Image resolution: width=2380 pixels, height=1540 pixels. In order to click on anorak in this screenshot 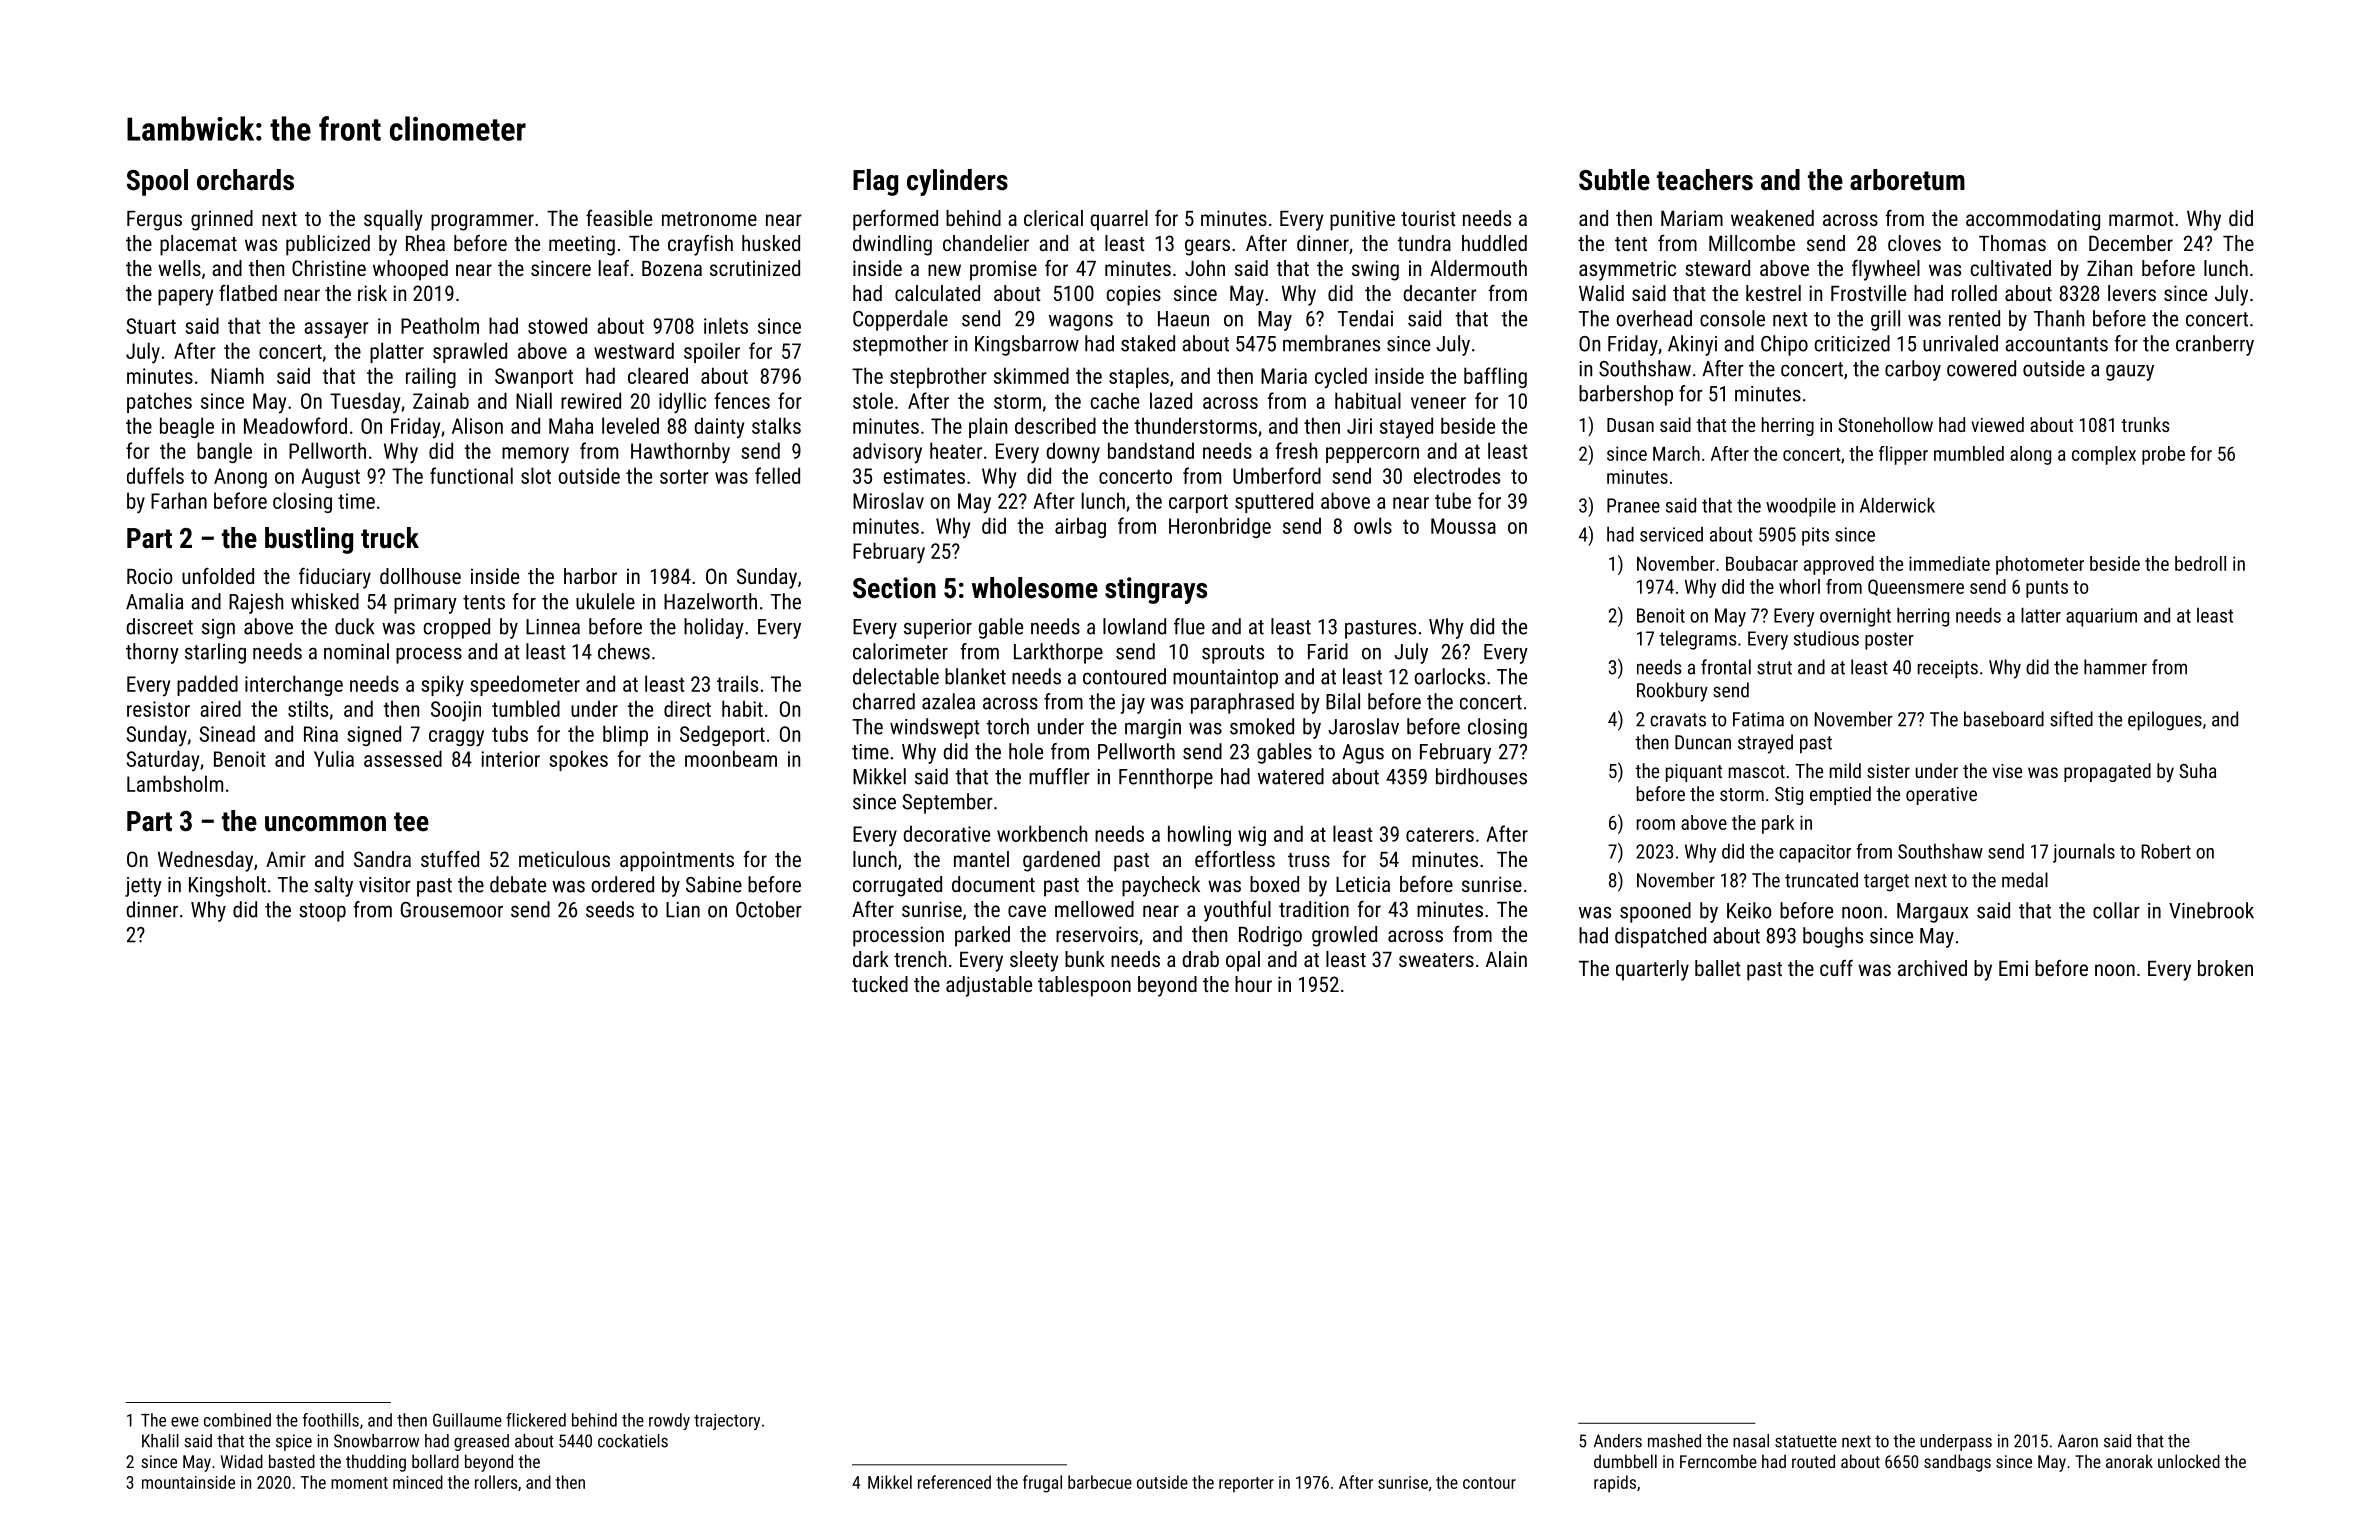, I will do `click(2129, 1461)`.
